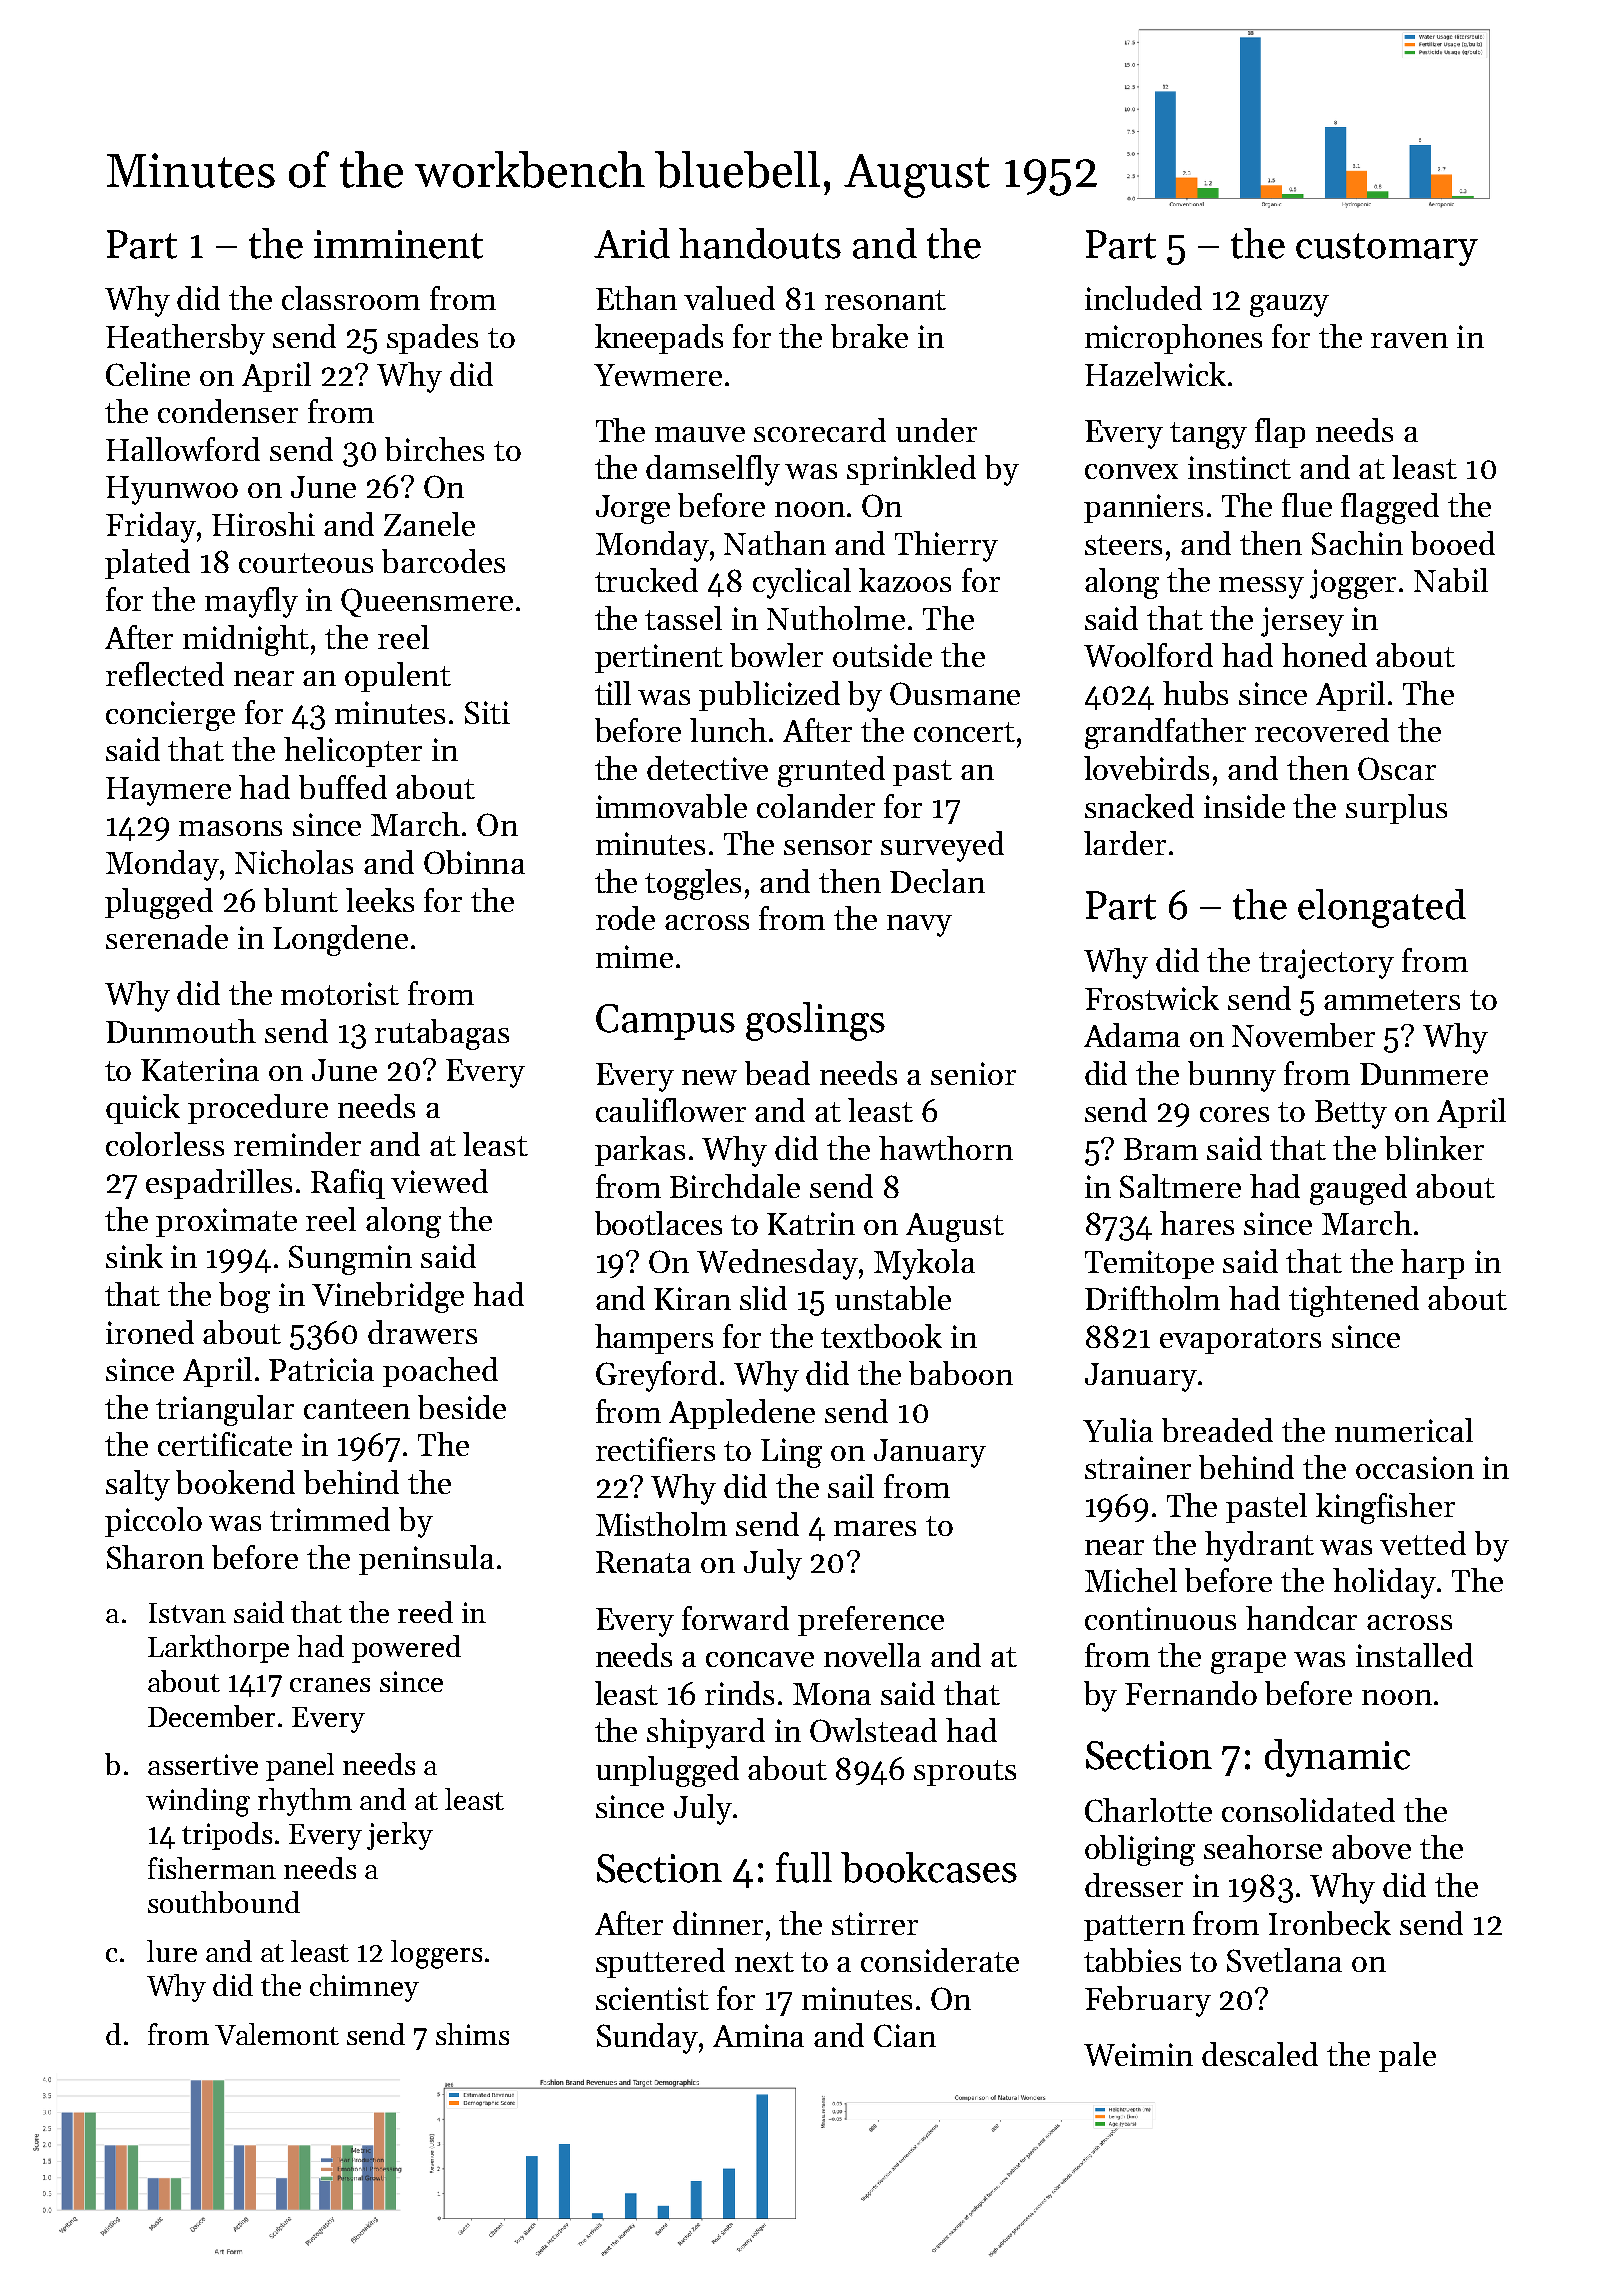 The height and width of the screenshot is (2292, 1620). Describe the element at coordinates (929, 1867) in the screenshot. I see `bookcases` at that location.
